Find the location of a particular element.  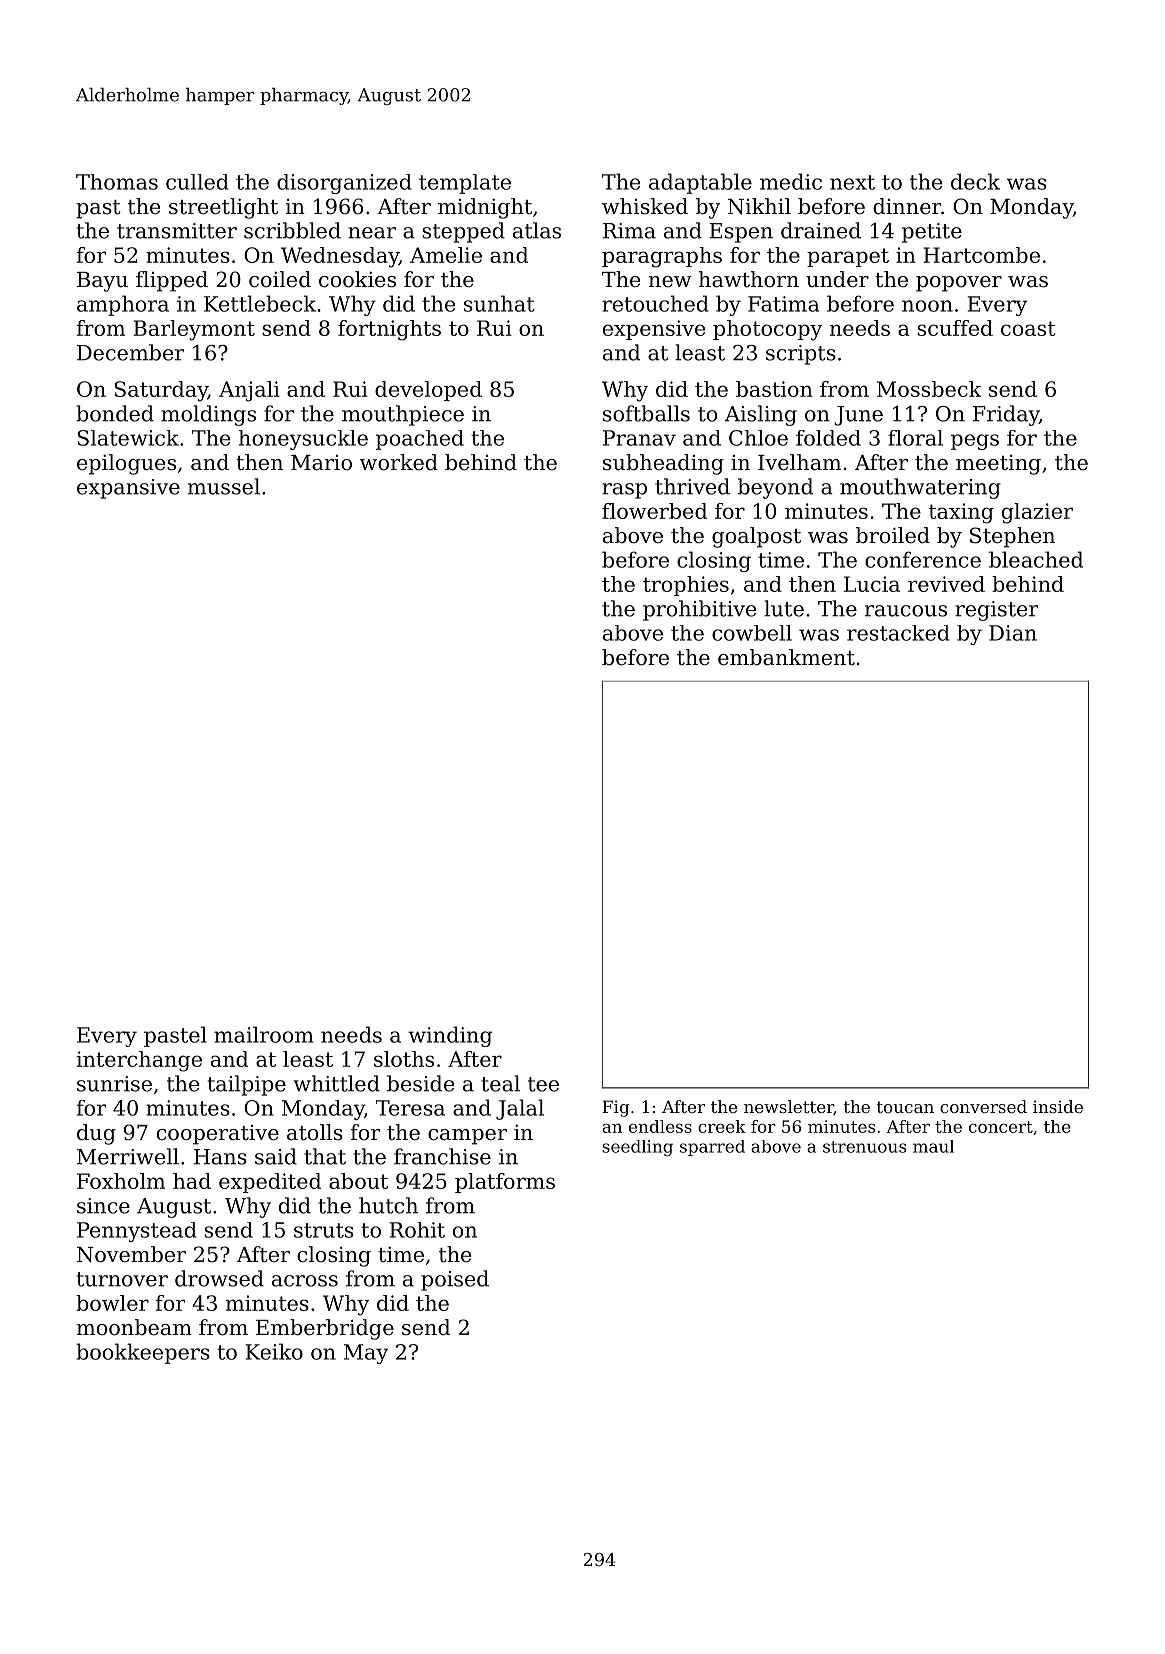

template is located at coordinates (465, 184).
